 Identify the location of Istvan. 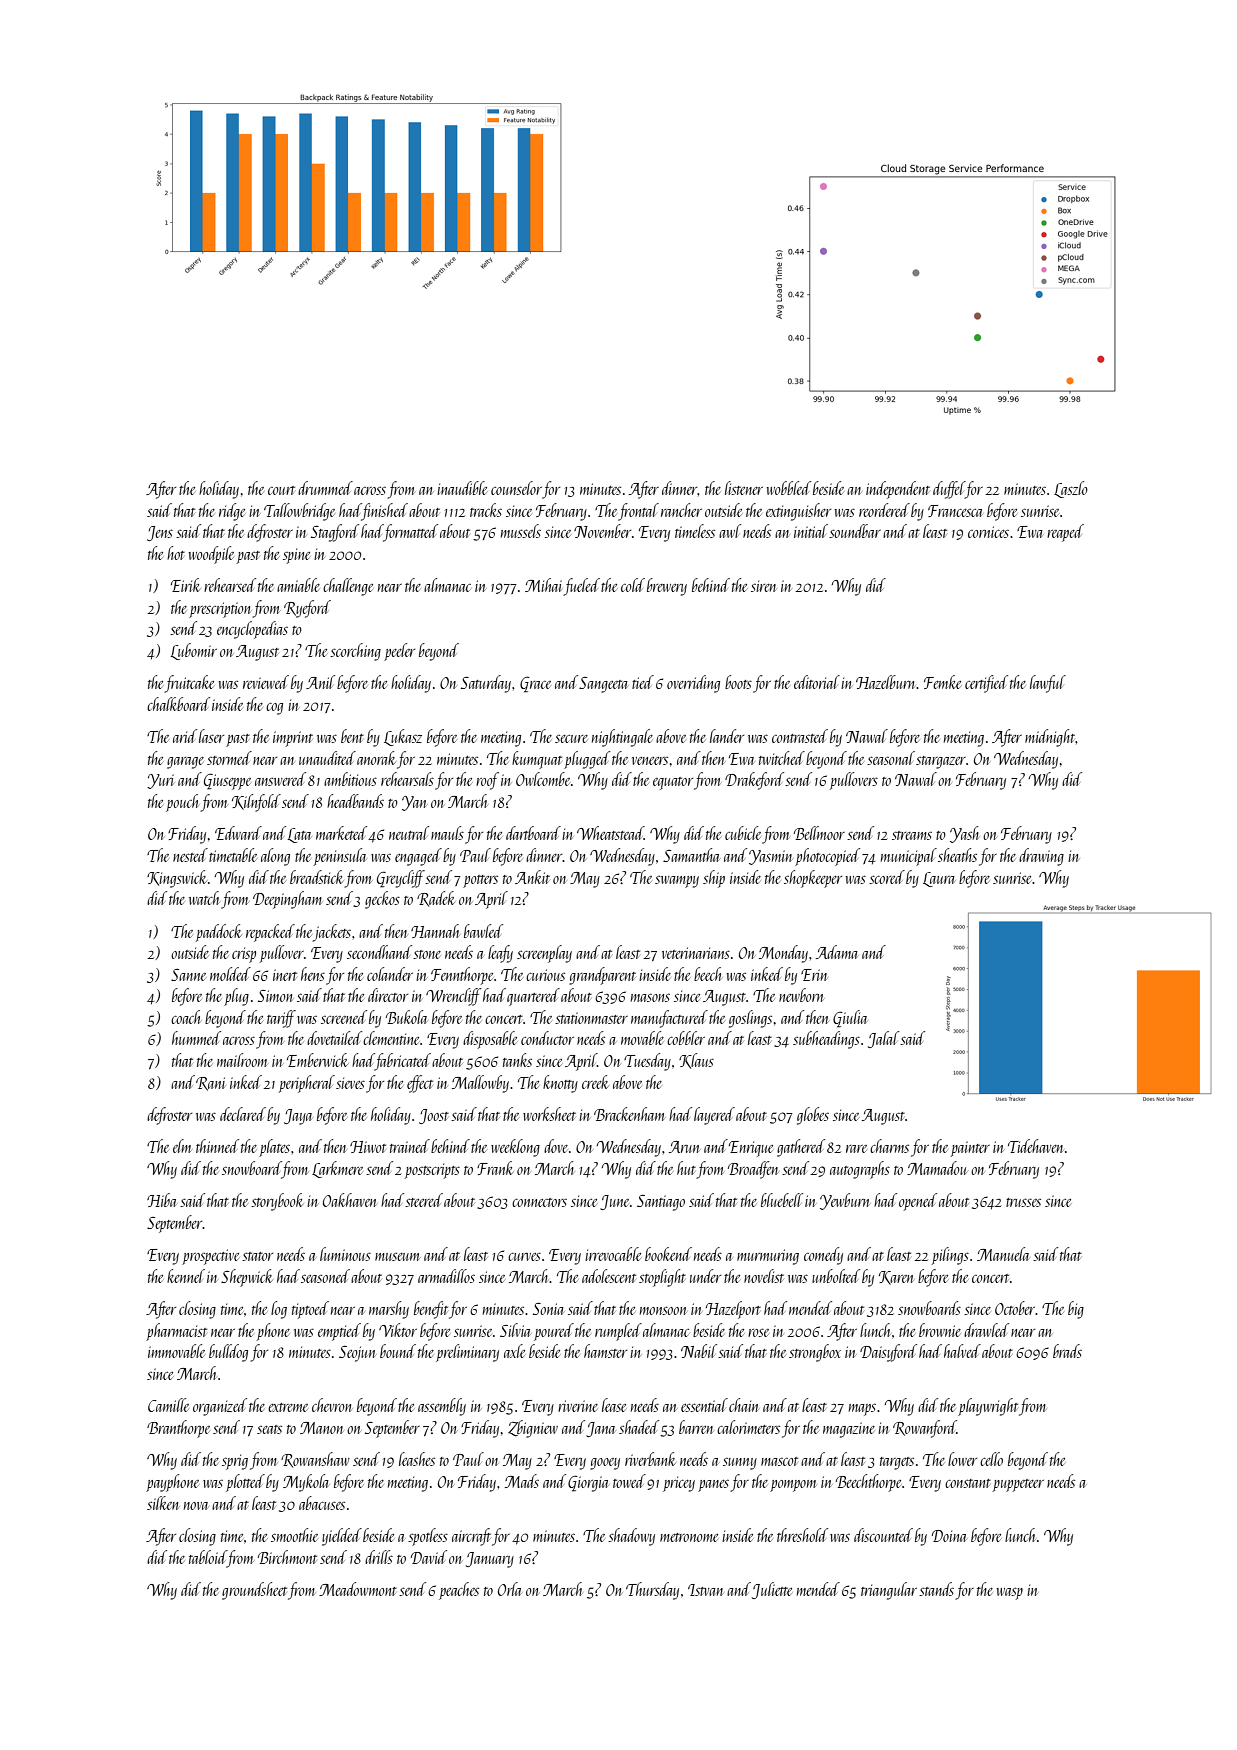
(706, 1590).
